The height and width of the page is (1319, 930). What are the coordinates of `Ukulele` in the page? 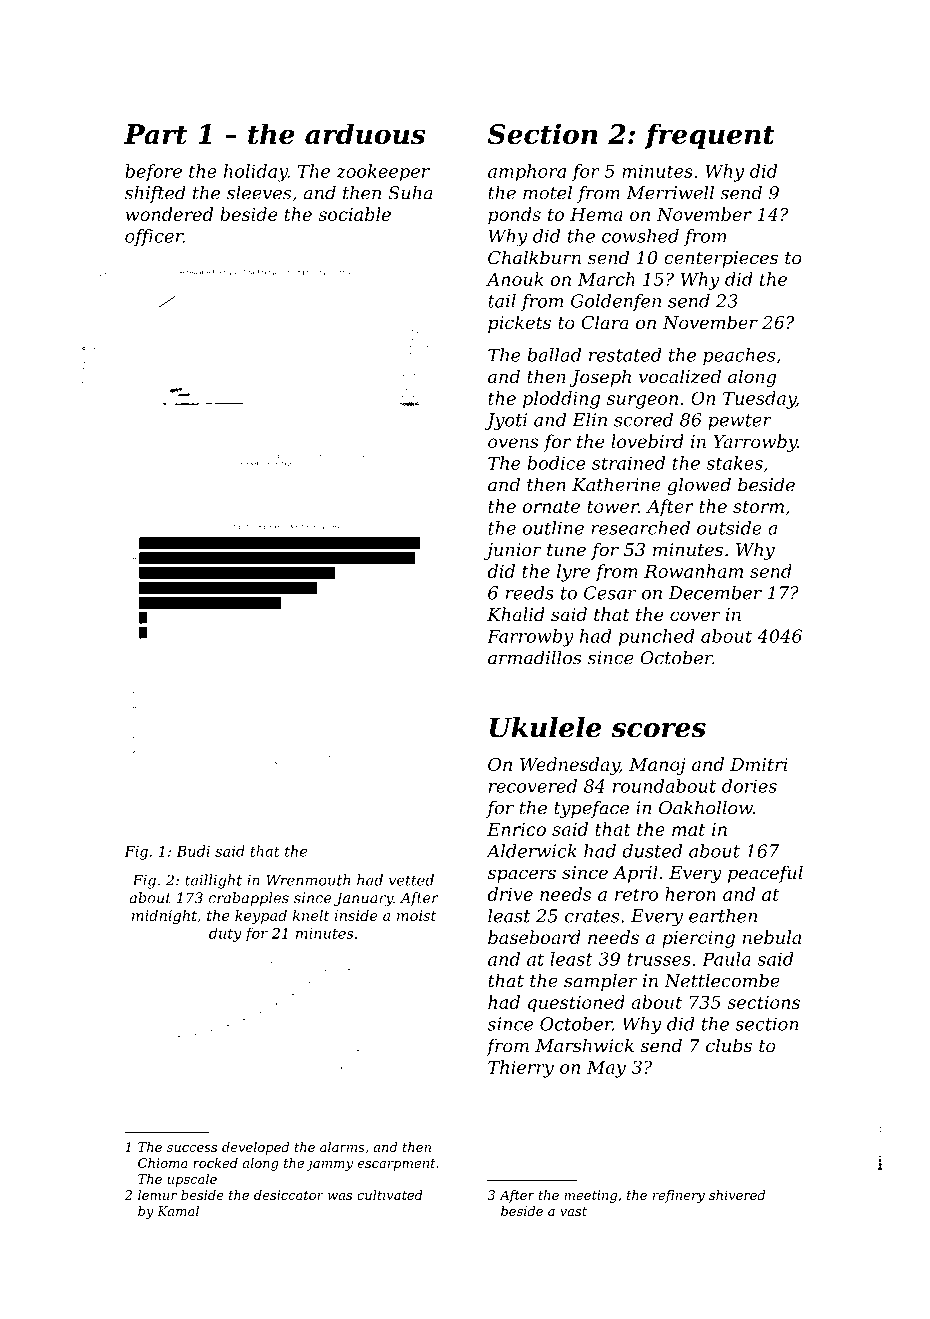 It's located at (545, 727).
